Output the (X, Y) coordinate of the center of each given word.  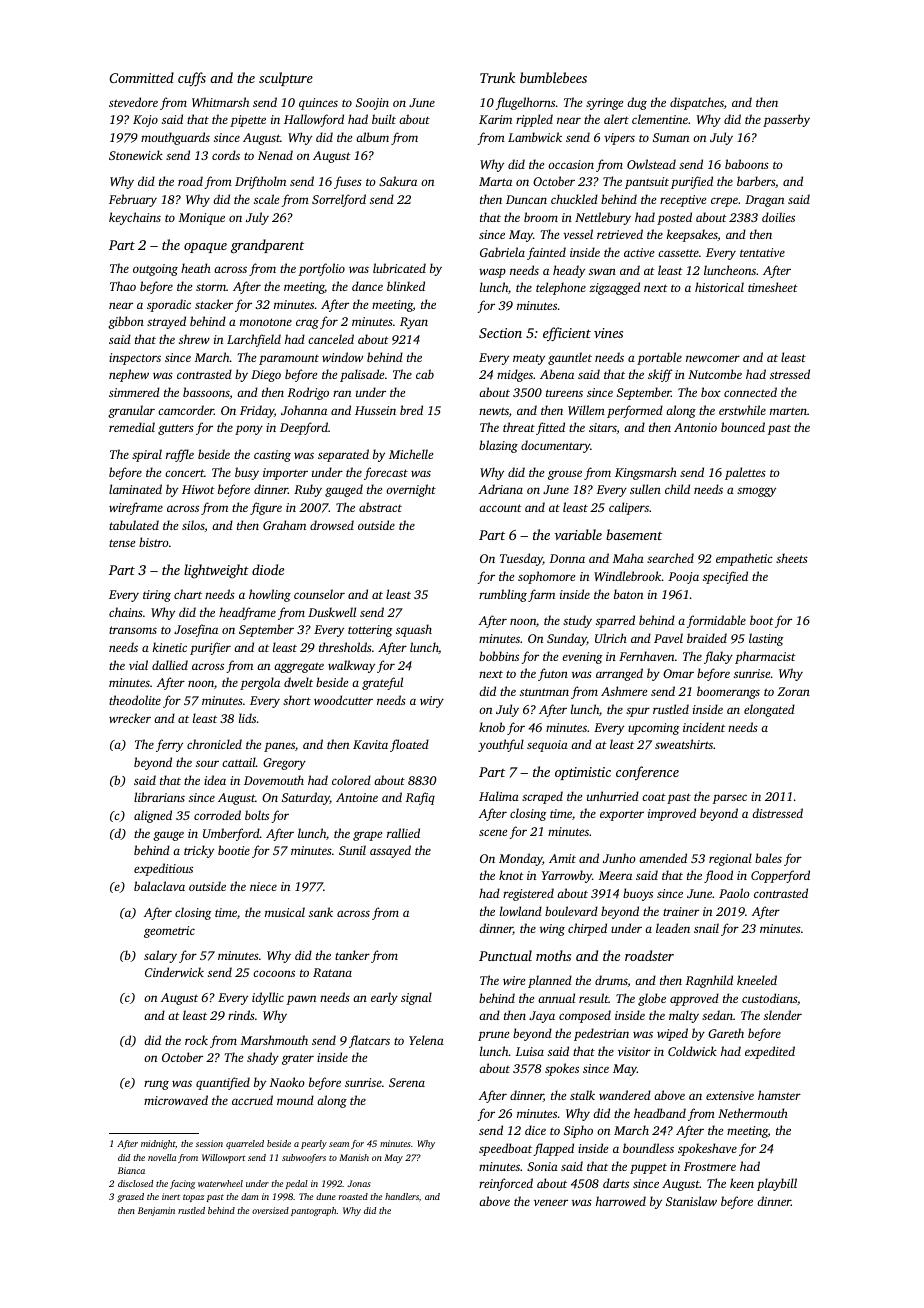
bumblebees (553, 77)
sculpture (286, 79)
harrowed (621, 1201)
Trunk (497, 77)
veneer (551, 1202)
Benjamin (156, 1211)
